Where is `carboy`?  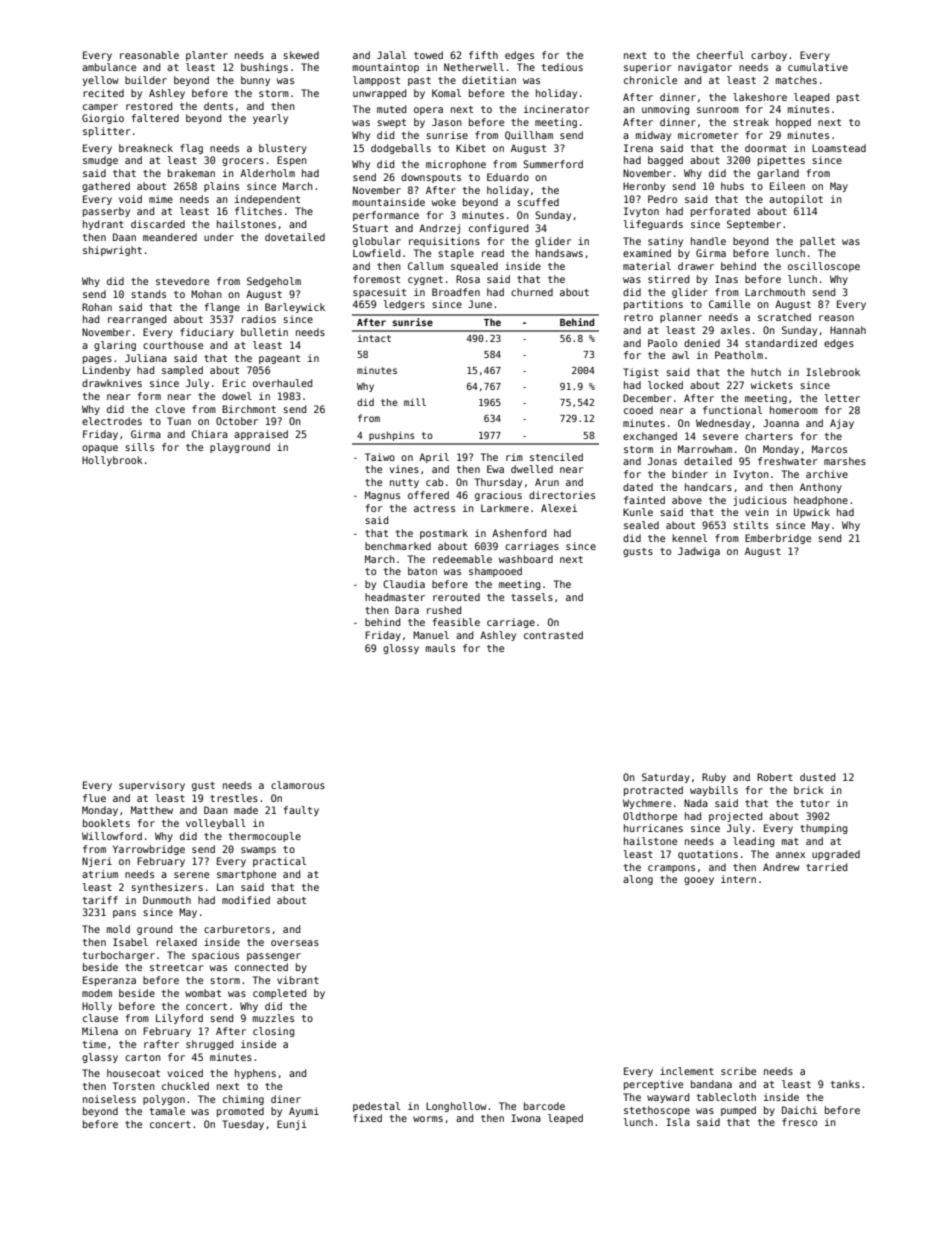
carboy is located at coordinates (769, 56).
